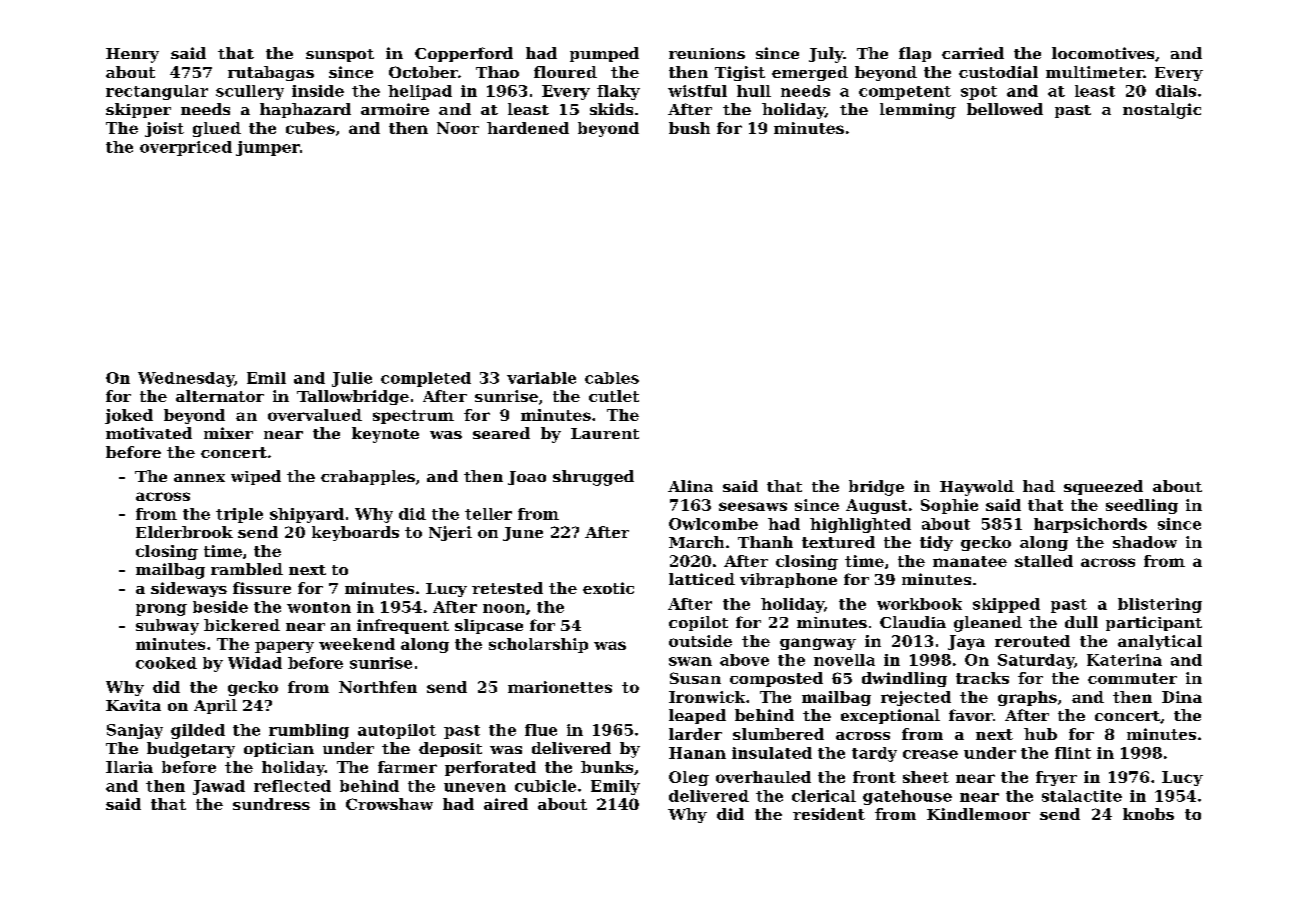 The height and width of the screenshot is (924, 1308). Describe the element at coordinates (129, 767) in the screenshot. I see `Ilaria` at that location.
